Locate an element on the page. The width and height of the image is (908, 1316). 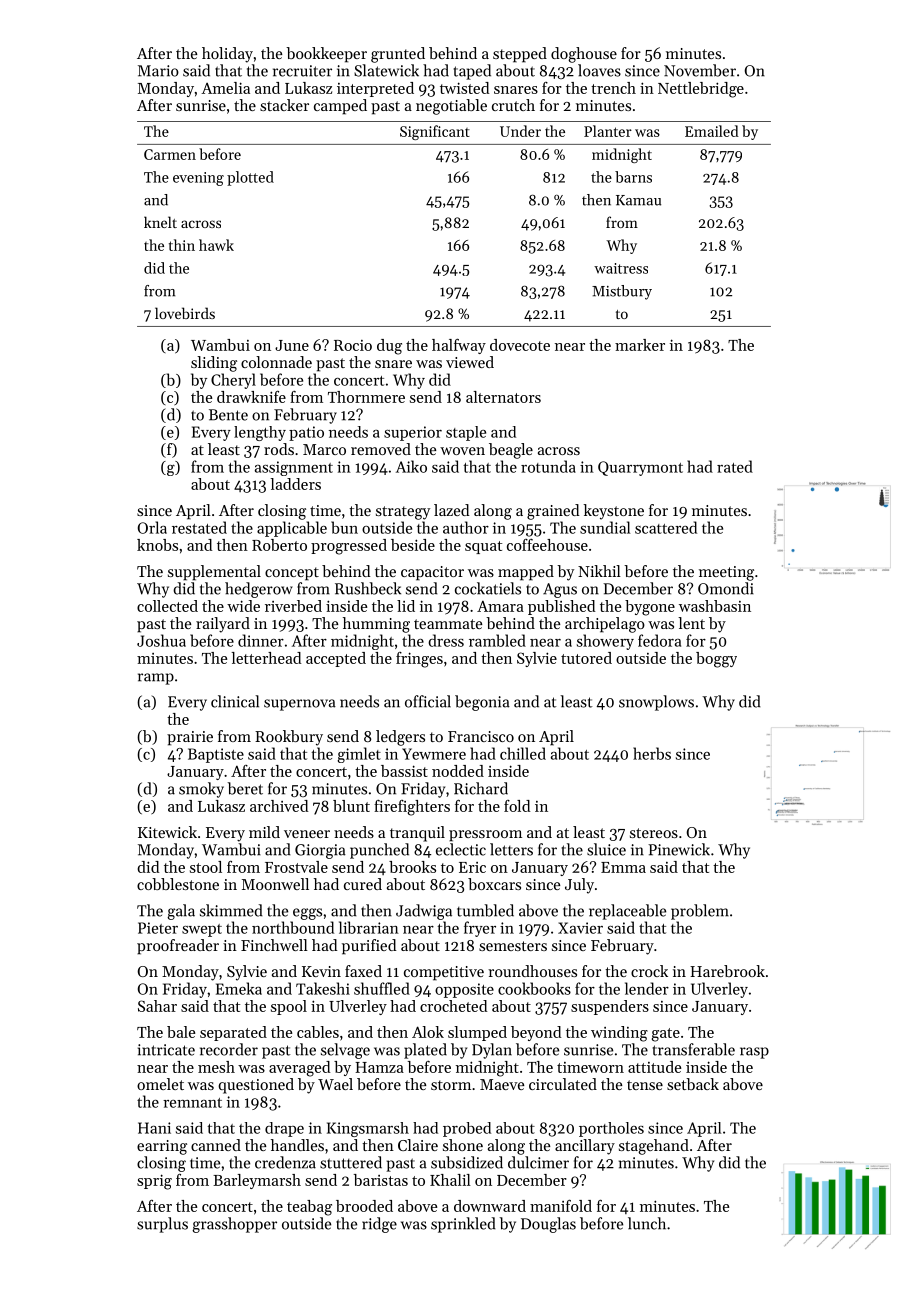
rasp is located at coordinates (754, 1053).
